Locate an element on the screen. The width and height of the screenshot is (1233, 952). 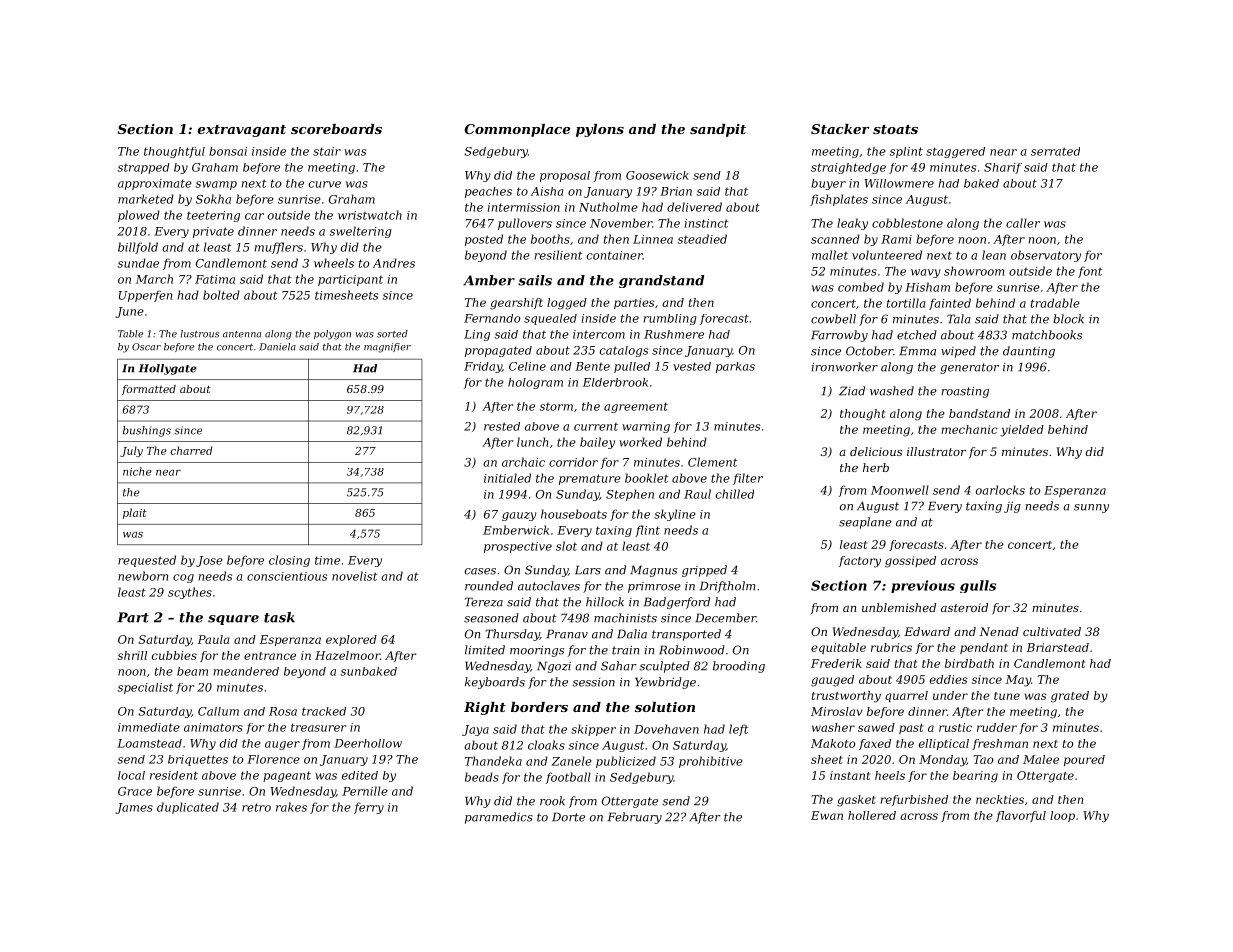
scoreboards is located at coordinates (336, 129).
